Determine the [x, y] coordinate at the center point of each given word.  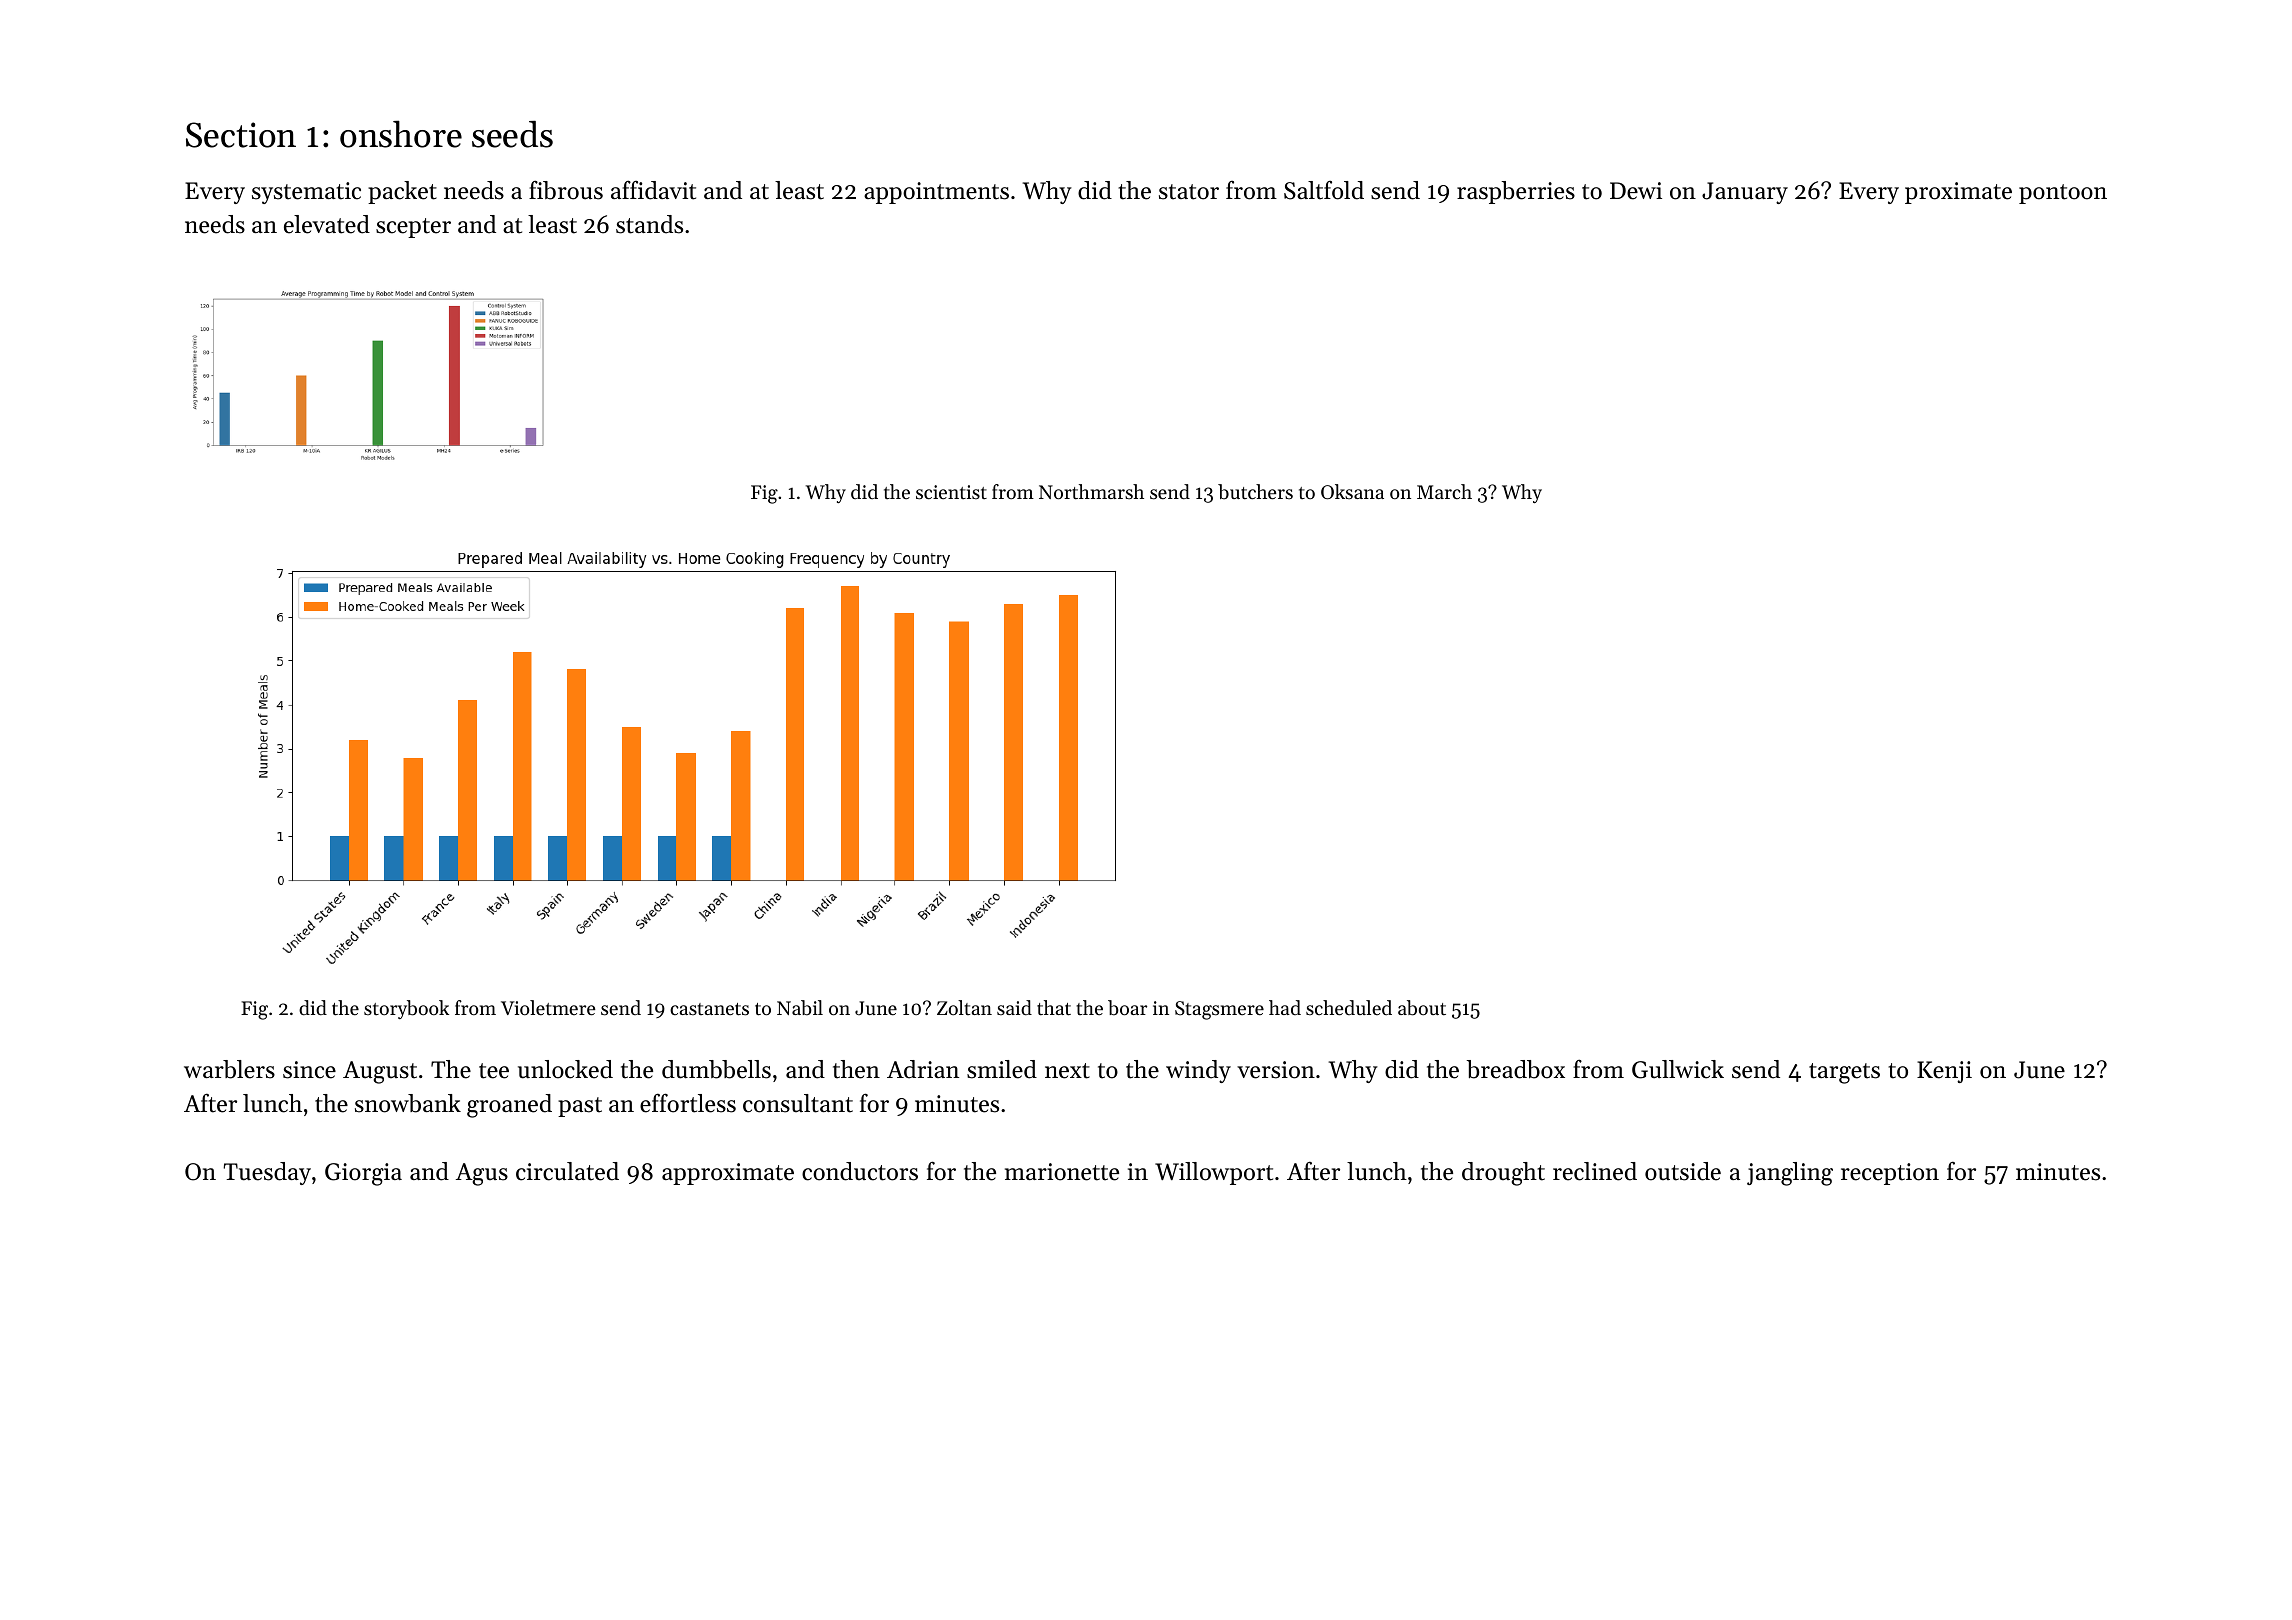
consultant [798, 1103]
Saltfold [1324, 190]
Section [241, 135]
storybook [406, 1009]
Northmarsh [1091, 492]
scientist [951, 492]
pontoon [2063, 194]
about [1422, 1008]
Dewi [1636, 191]
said [1014, 1007]
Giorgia [363, 1174]
